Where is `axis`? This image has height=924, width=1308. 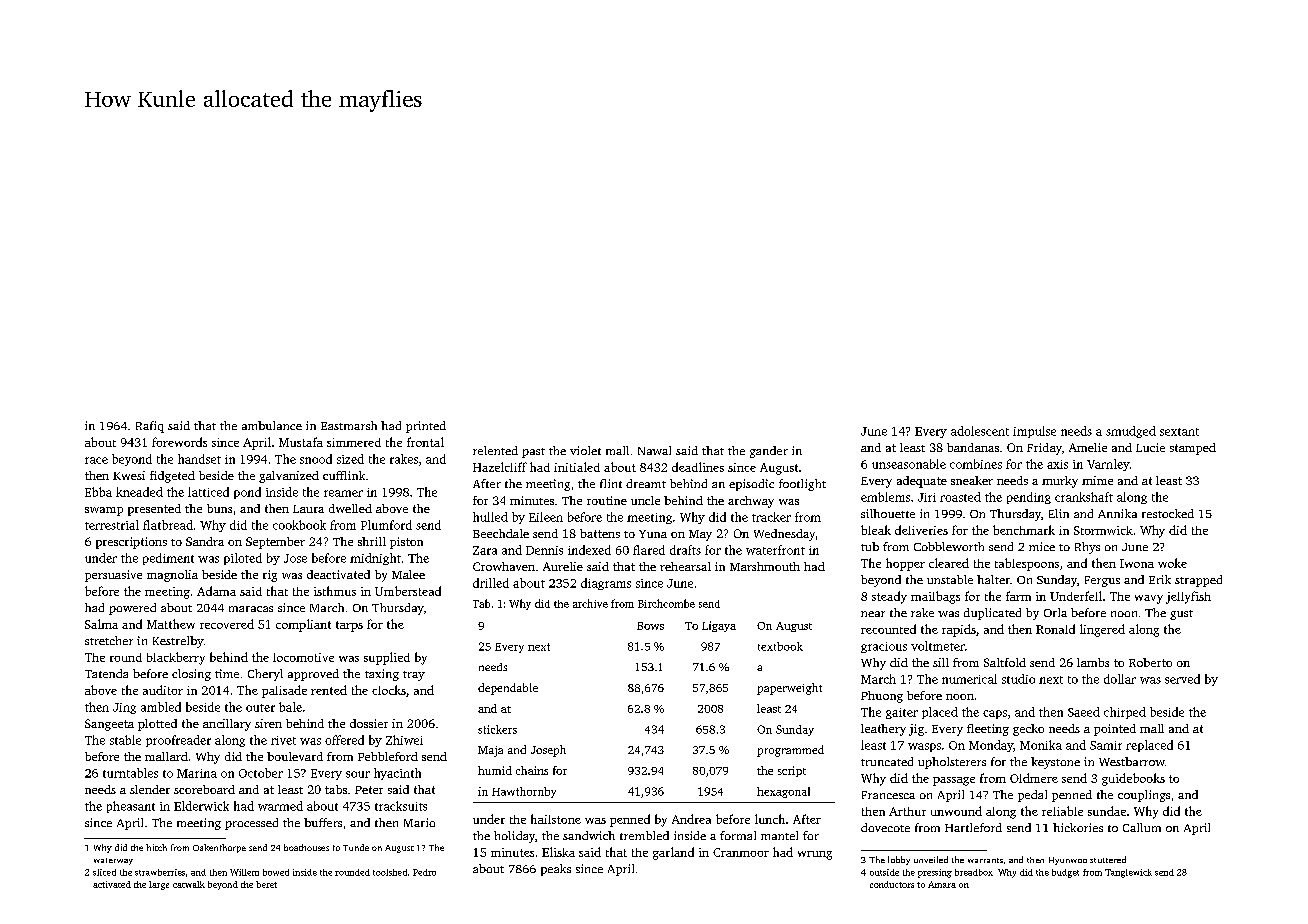 axis is located at coordinates (1057, 464).
